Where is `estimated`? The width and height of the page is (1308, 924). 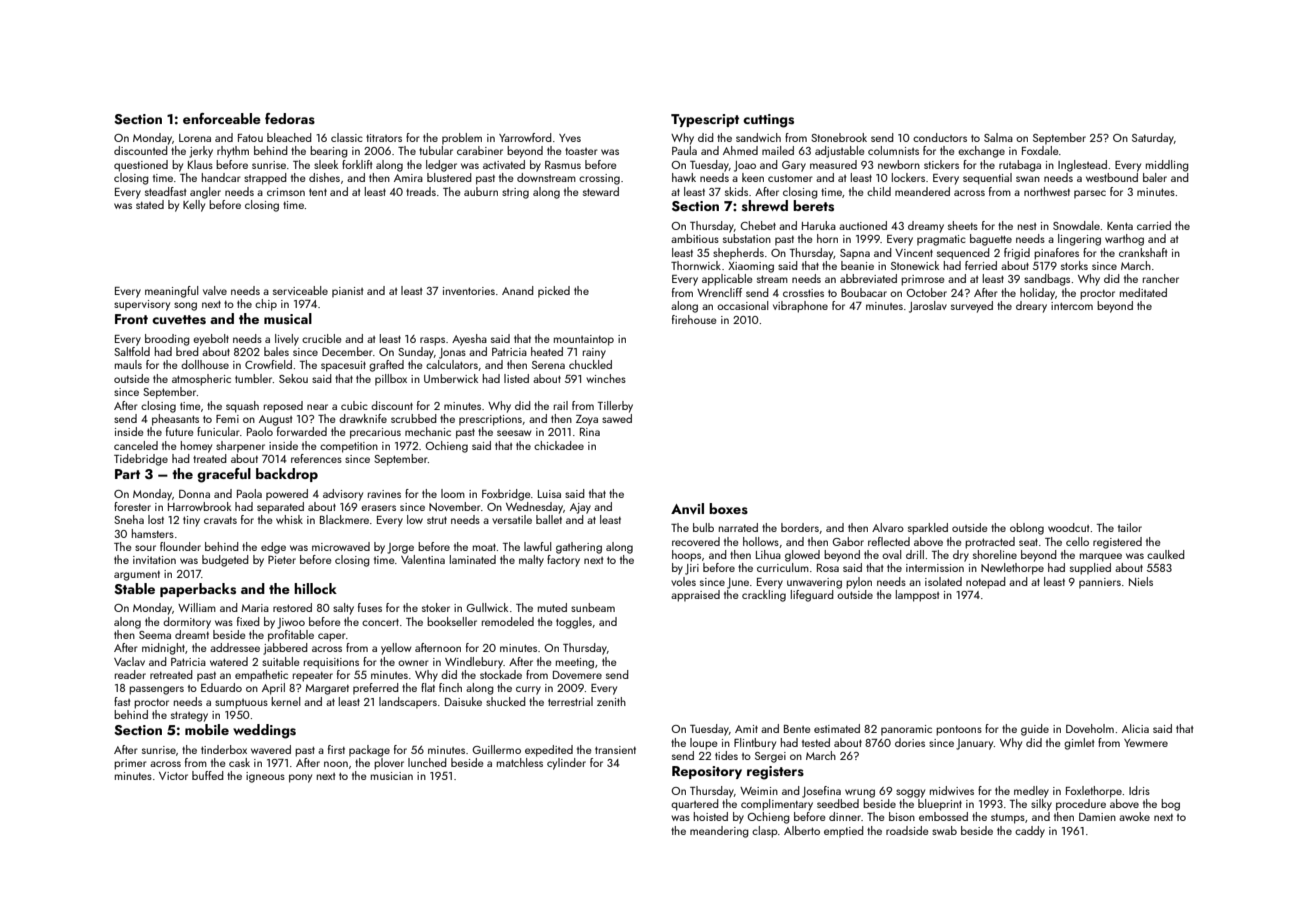
estimated is located at coordinates (837, 728).
